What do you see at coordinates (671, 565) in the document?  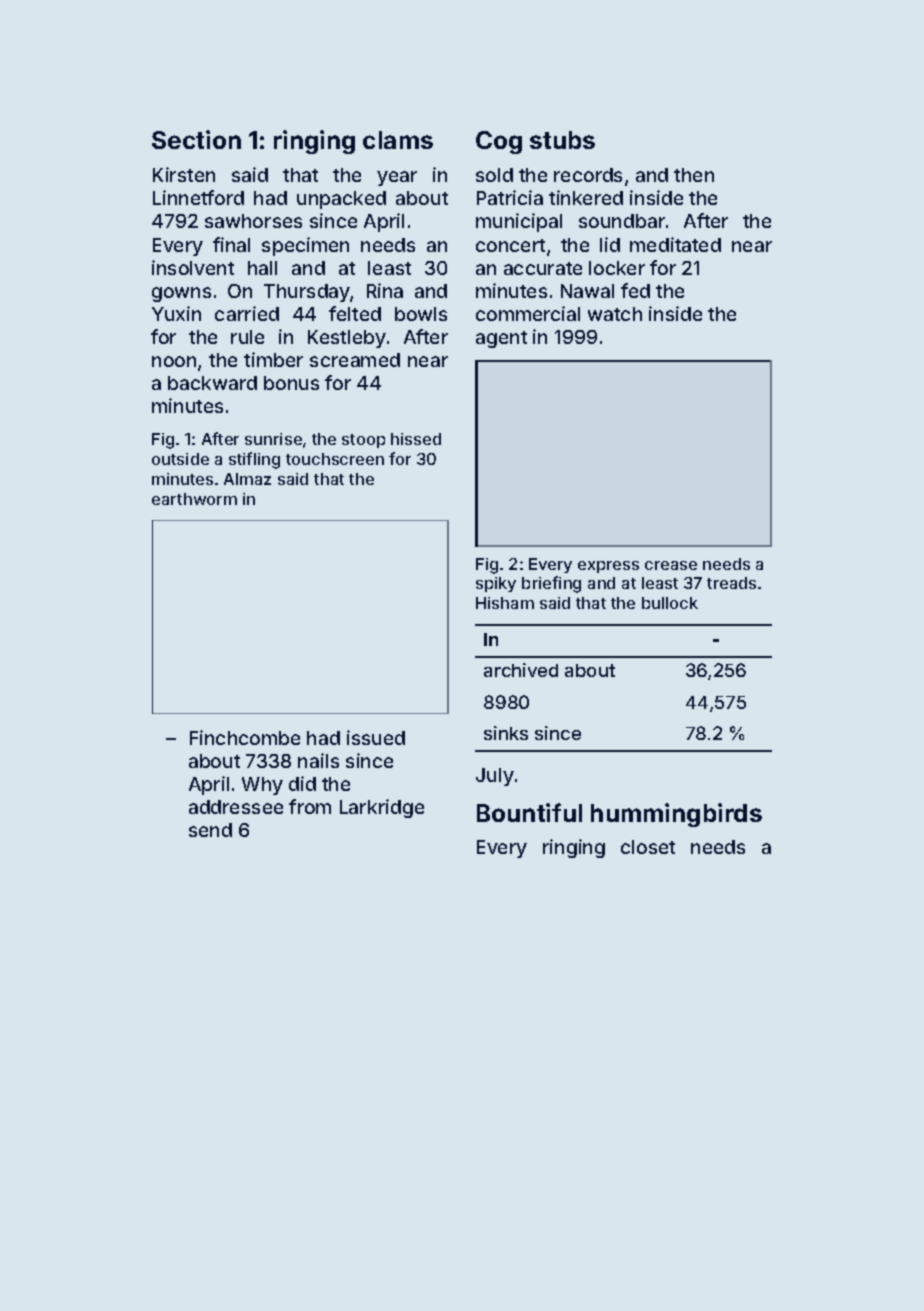 I see `crease` at bounding box center [671, 565].
